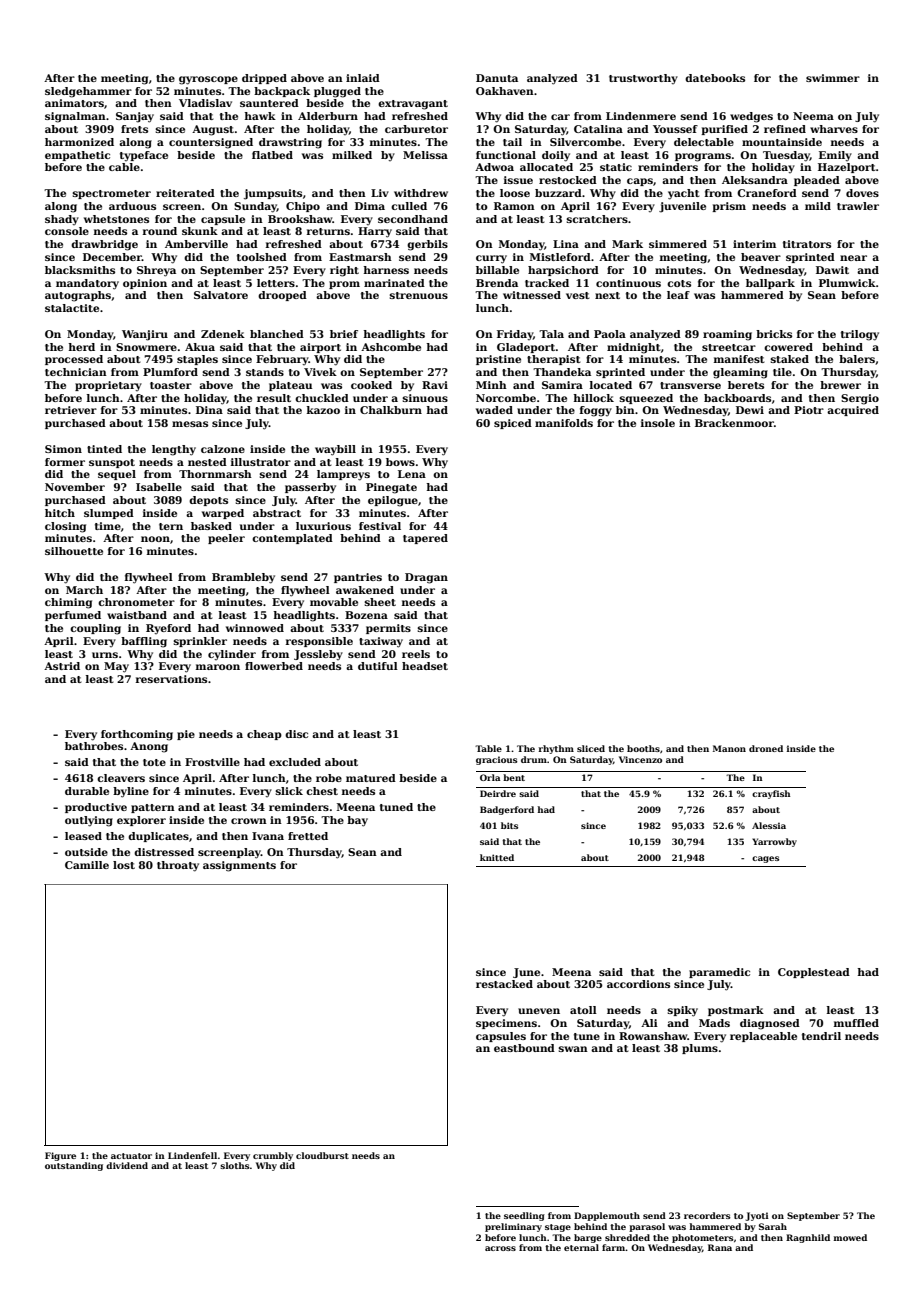 Image resolution: width=924 pixels, height=1308 pixels. What do you see at coordinates (425, 539) in the screenshot?
I see `tapered` at bounding box center [425, 539].
